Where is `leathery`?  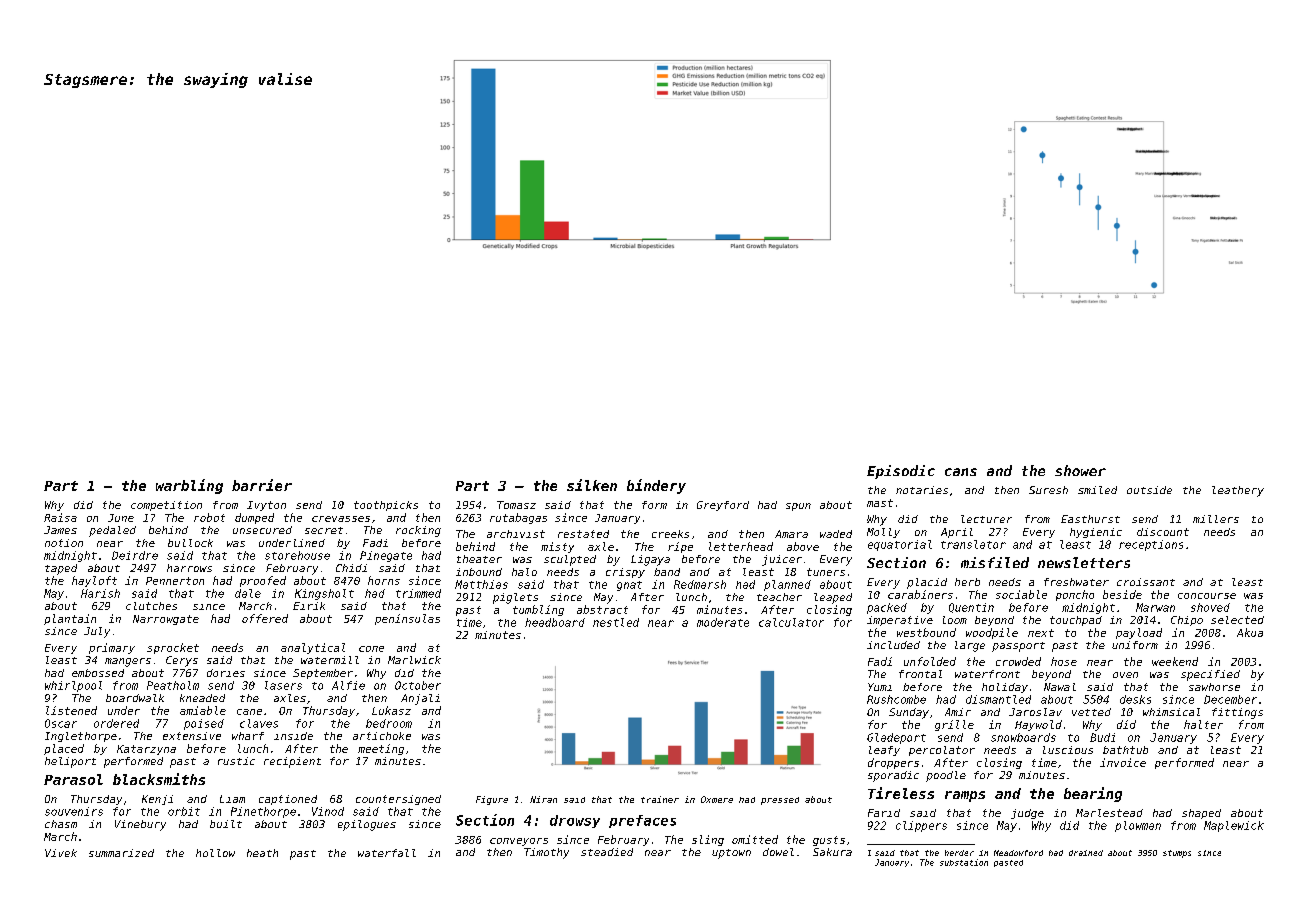
leathery is located at coordinates (1238, 491).
